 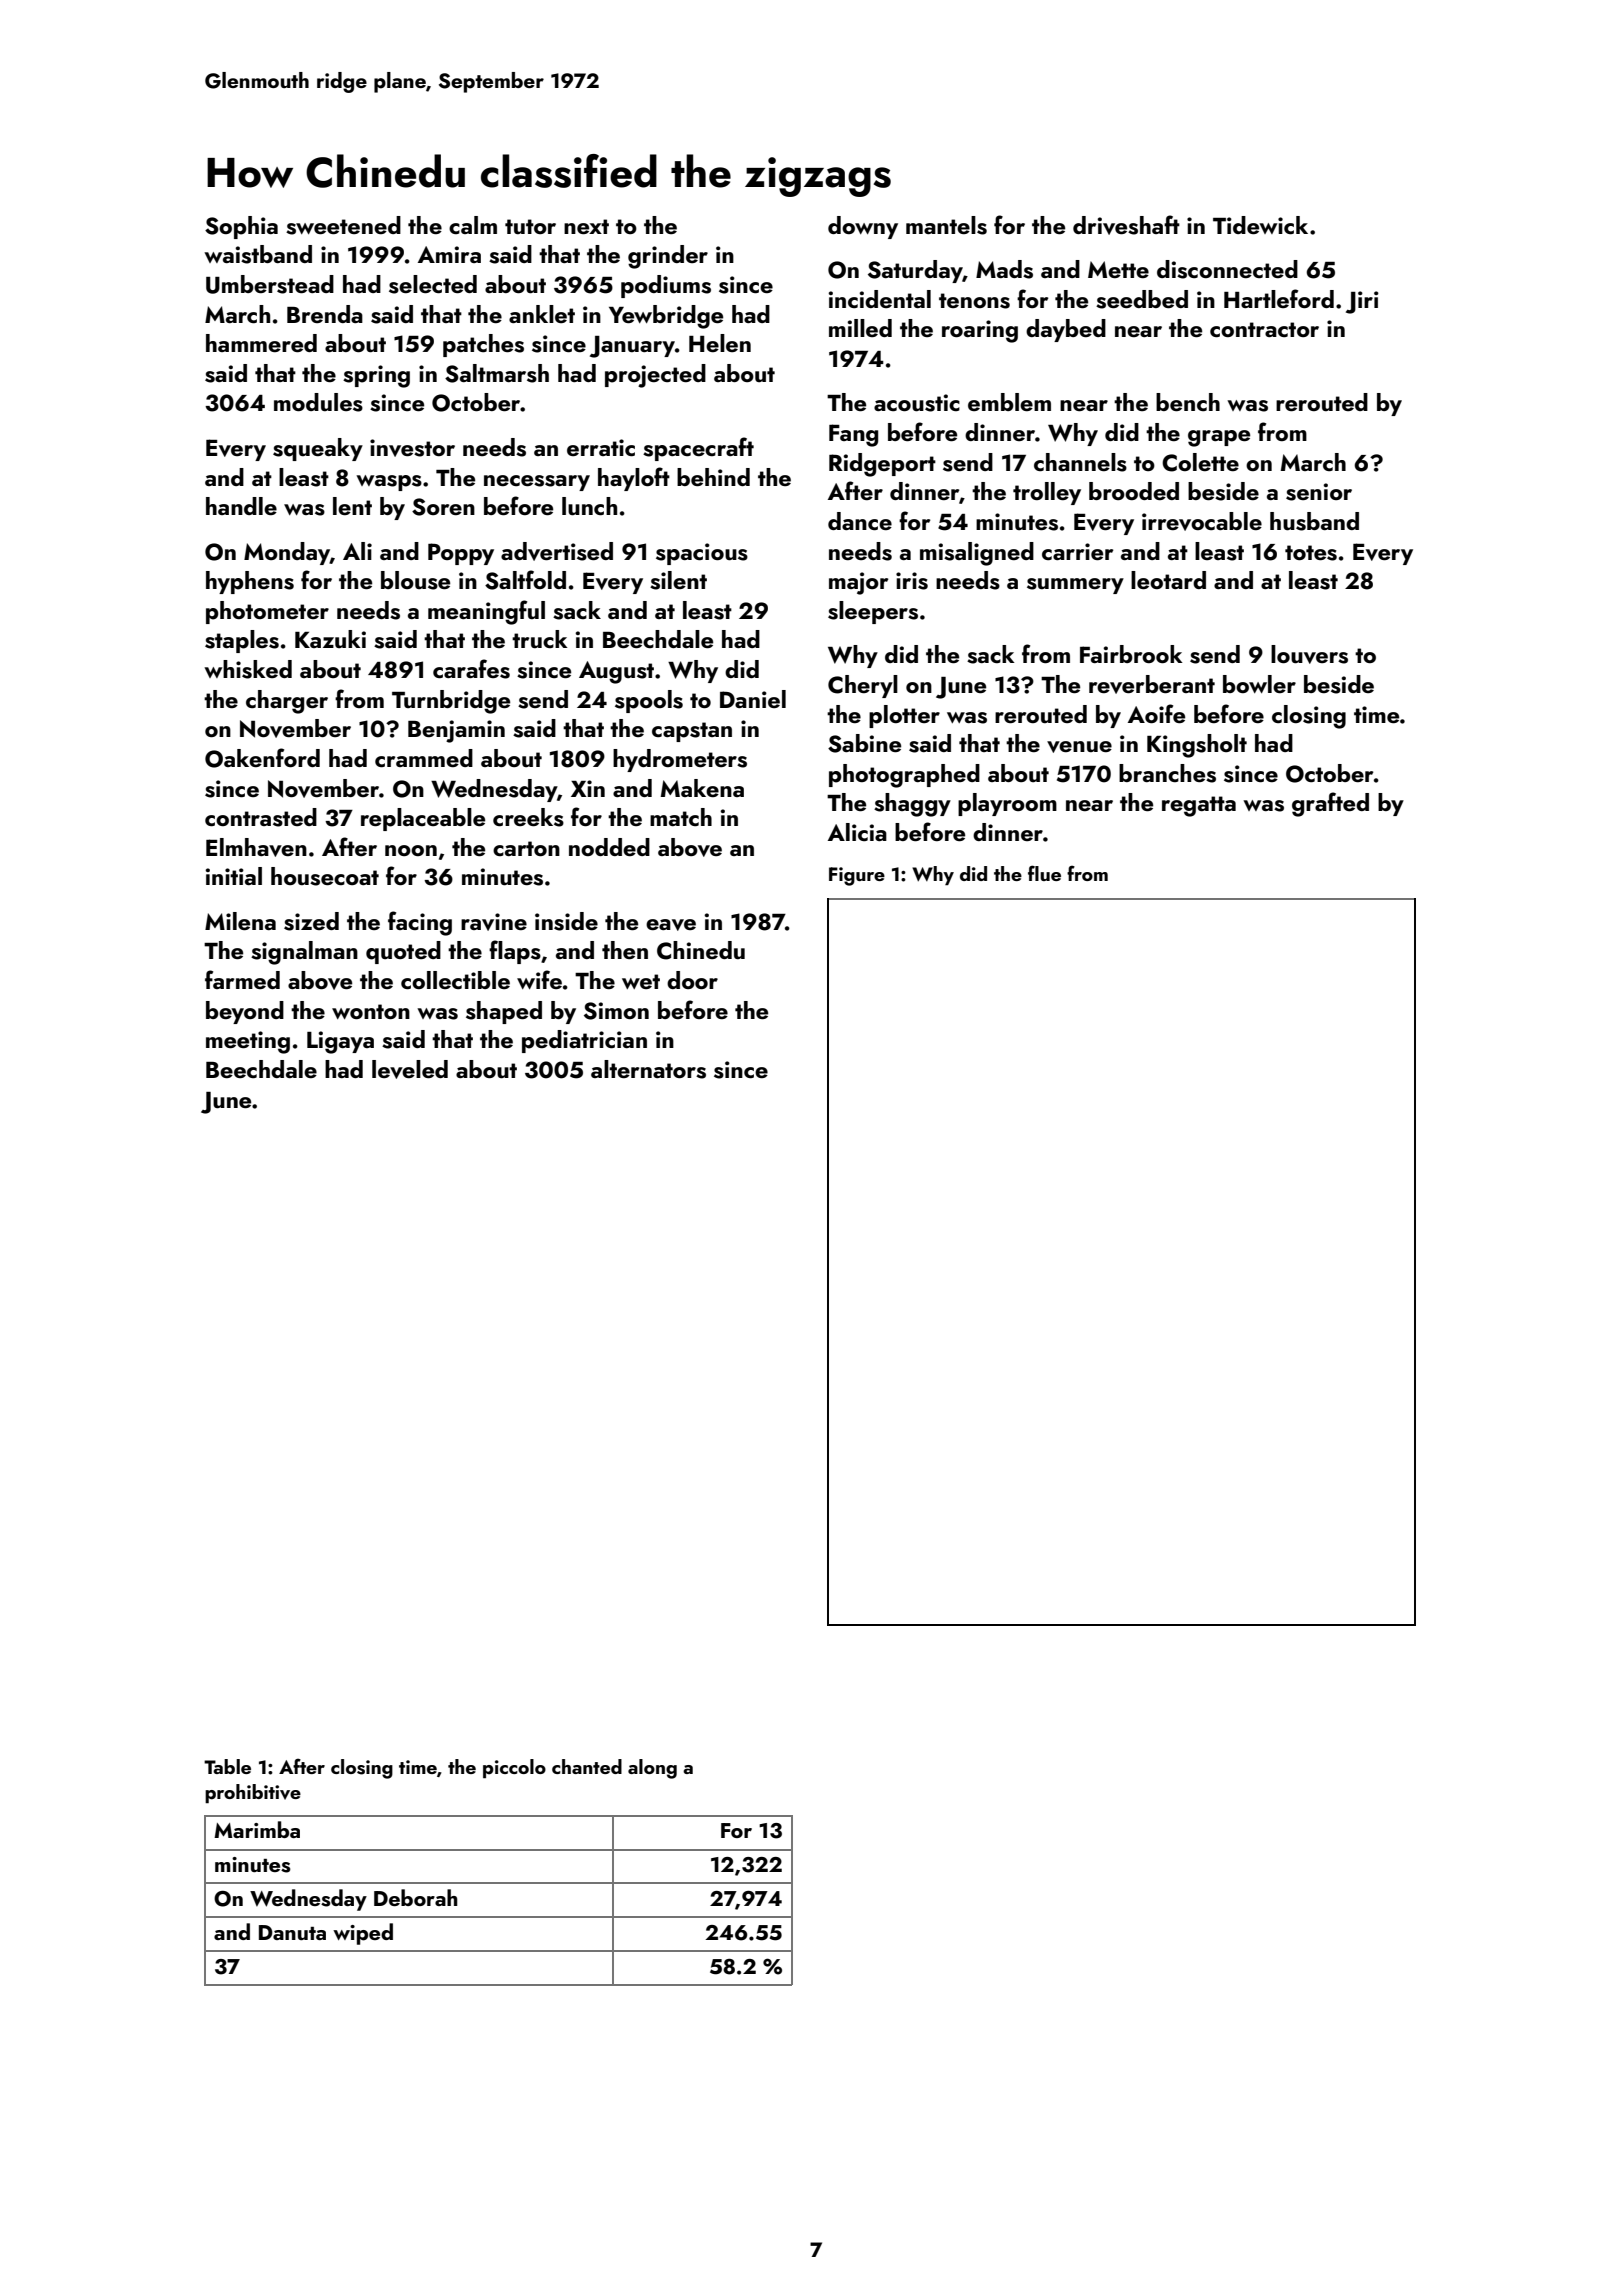 I want to click on flue, so click(x=1044, y=873).
